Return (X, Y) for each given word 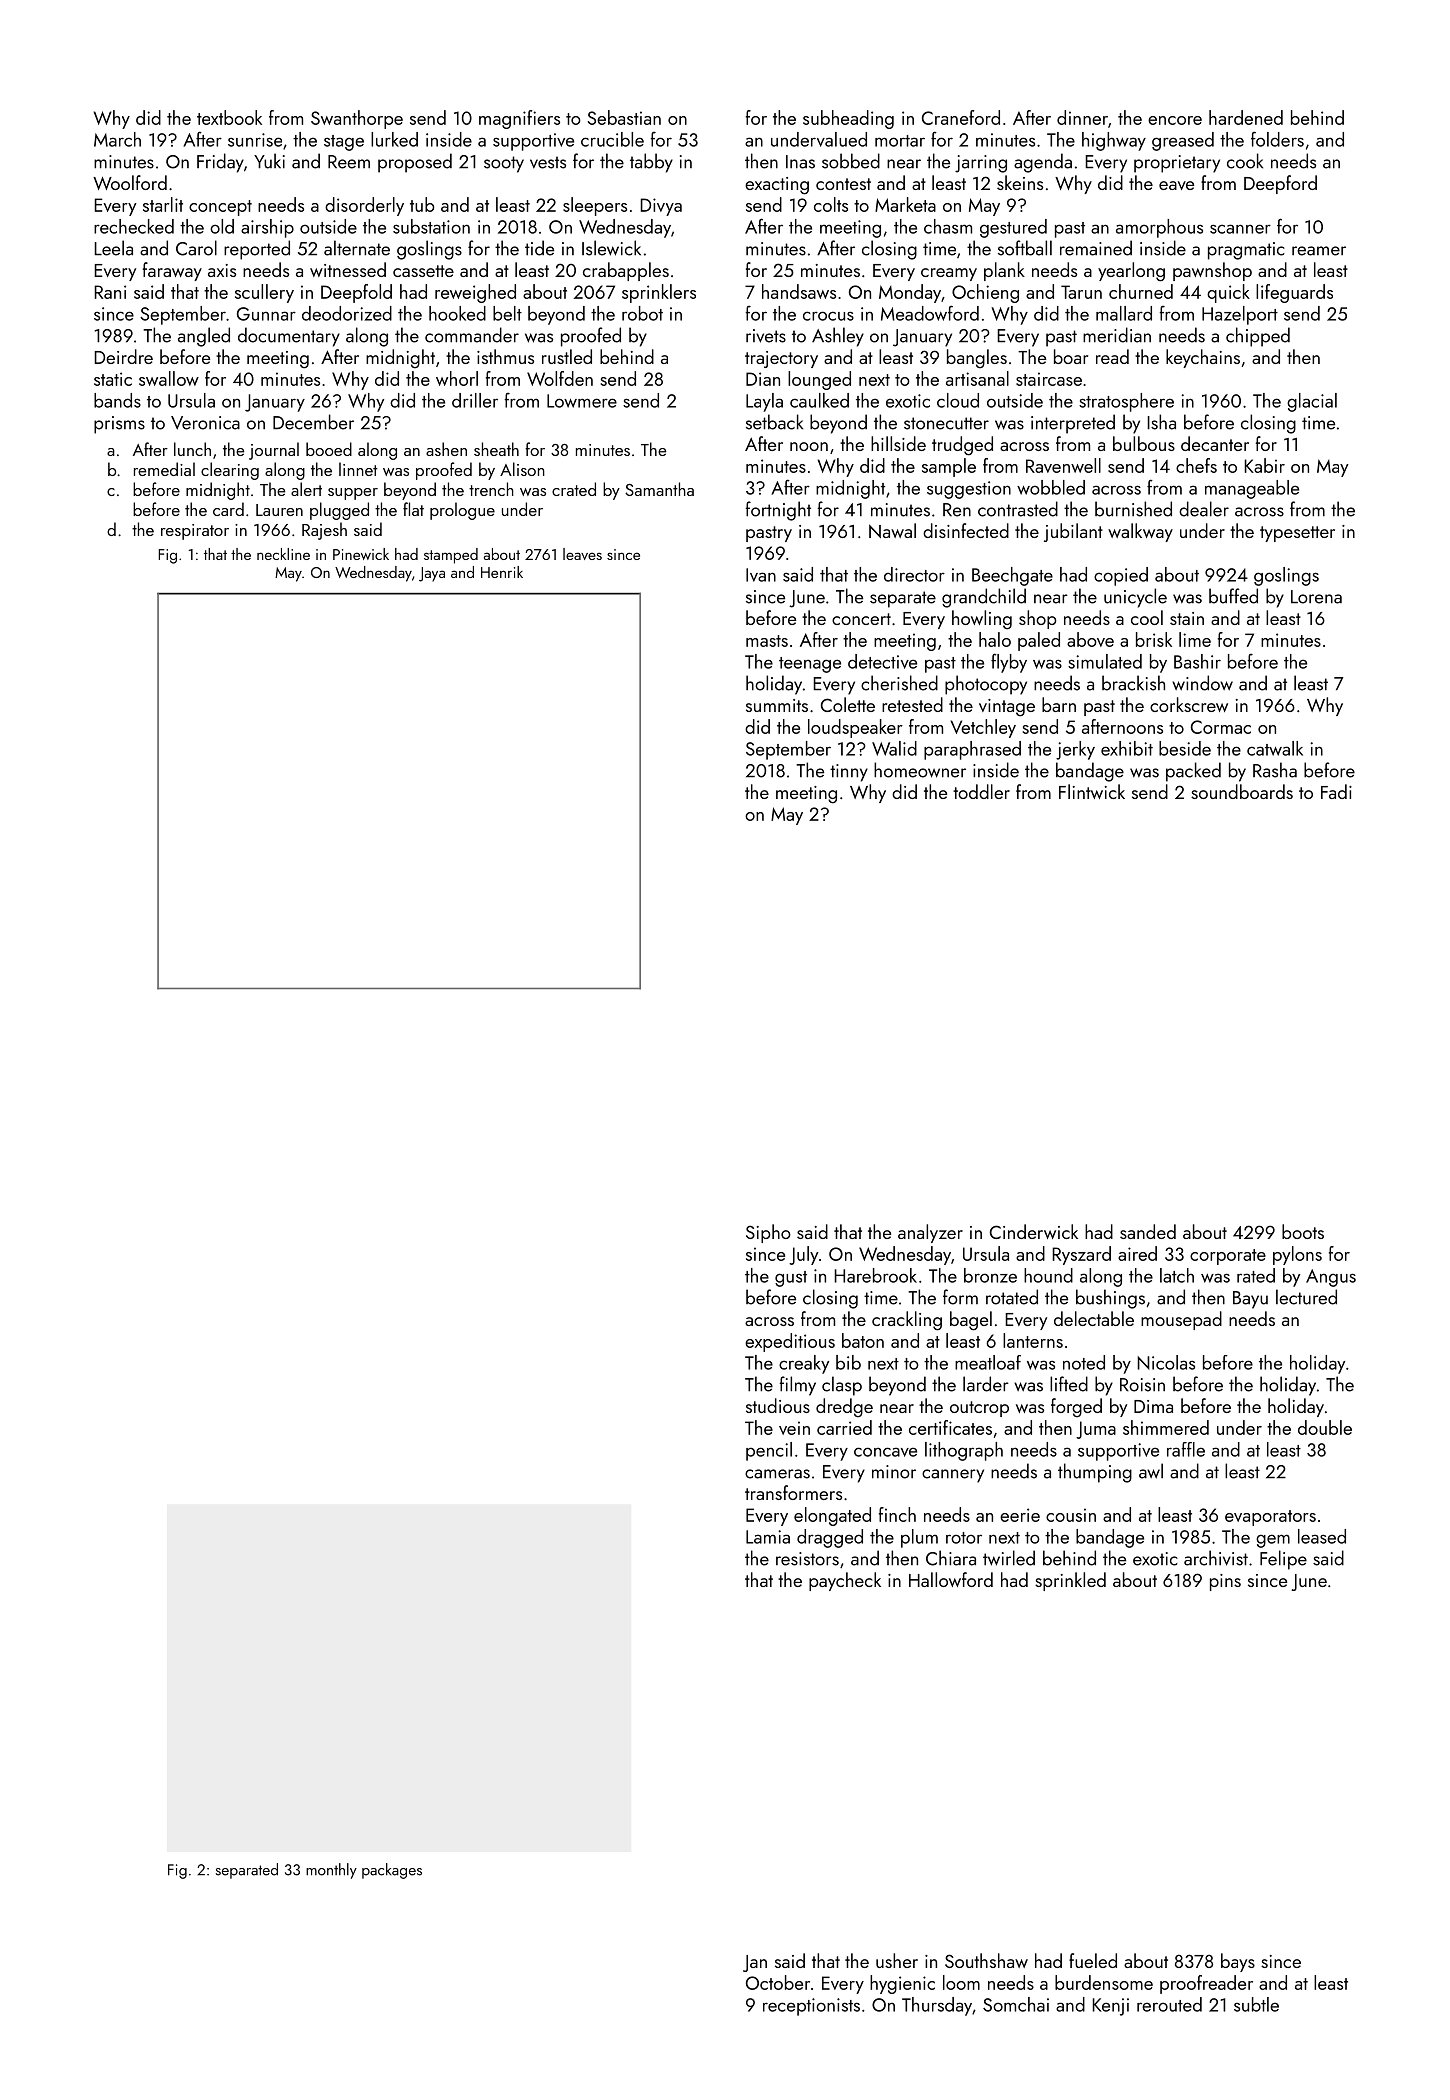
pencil (769, 1451)
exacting (777, 186)
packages (392, 1871)
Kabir (1264, 465)
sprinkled (1070, 1581)
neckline (283, 554)
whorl (457, 378)
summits (777, 705)
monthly (331, 1871)
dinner (1082, 117)
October (778, 1982)
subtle (1256, 2004)
